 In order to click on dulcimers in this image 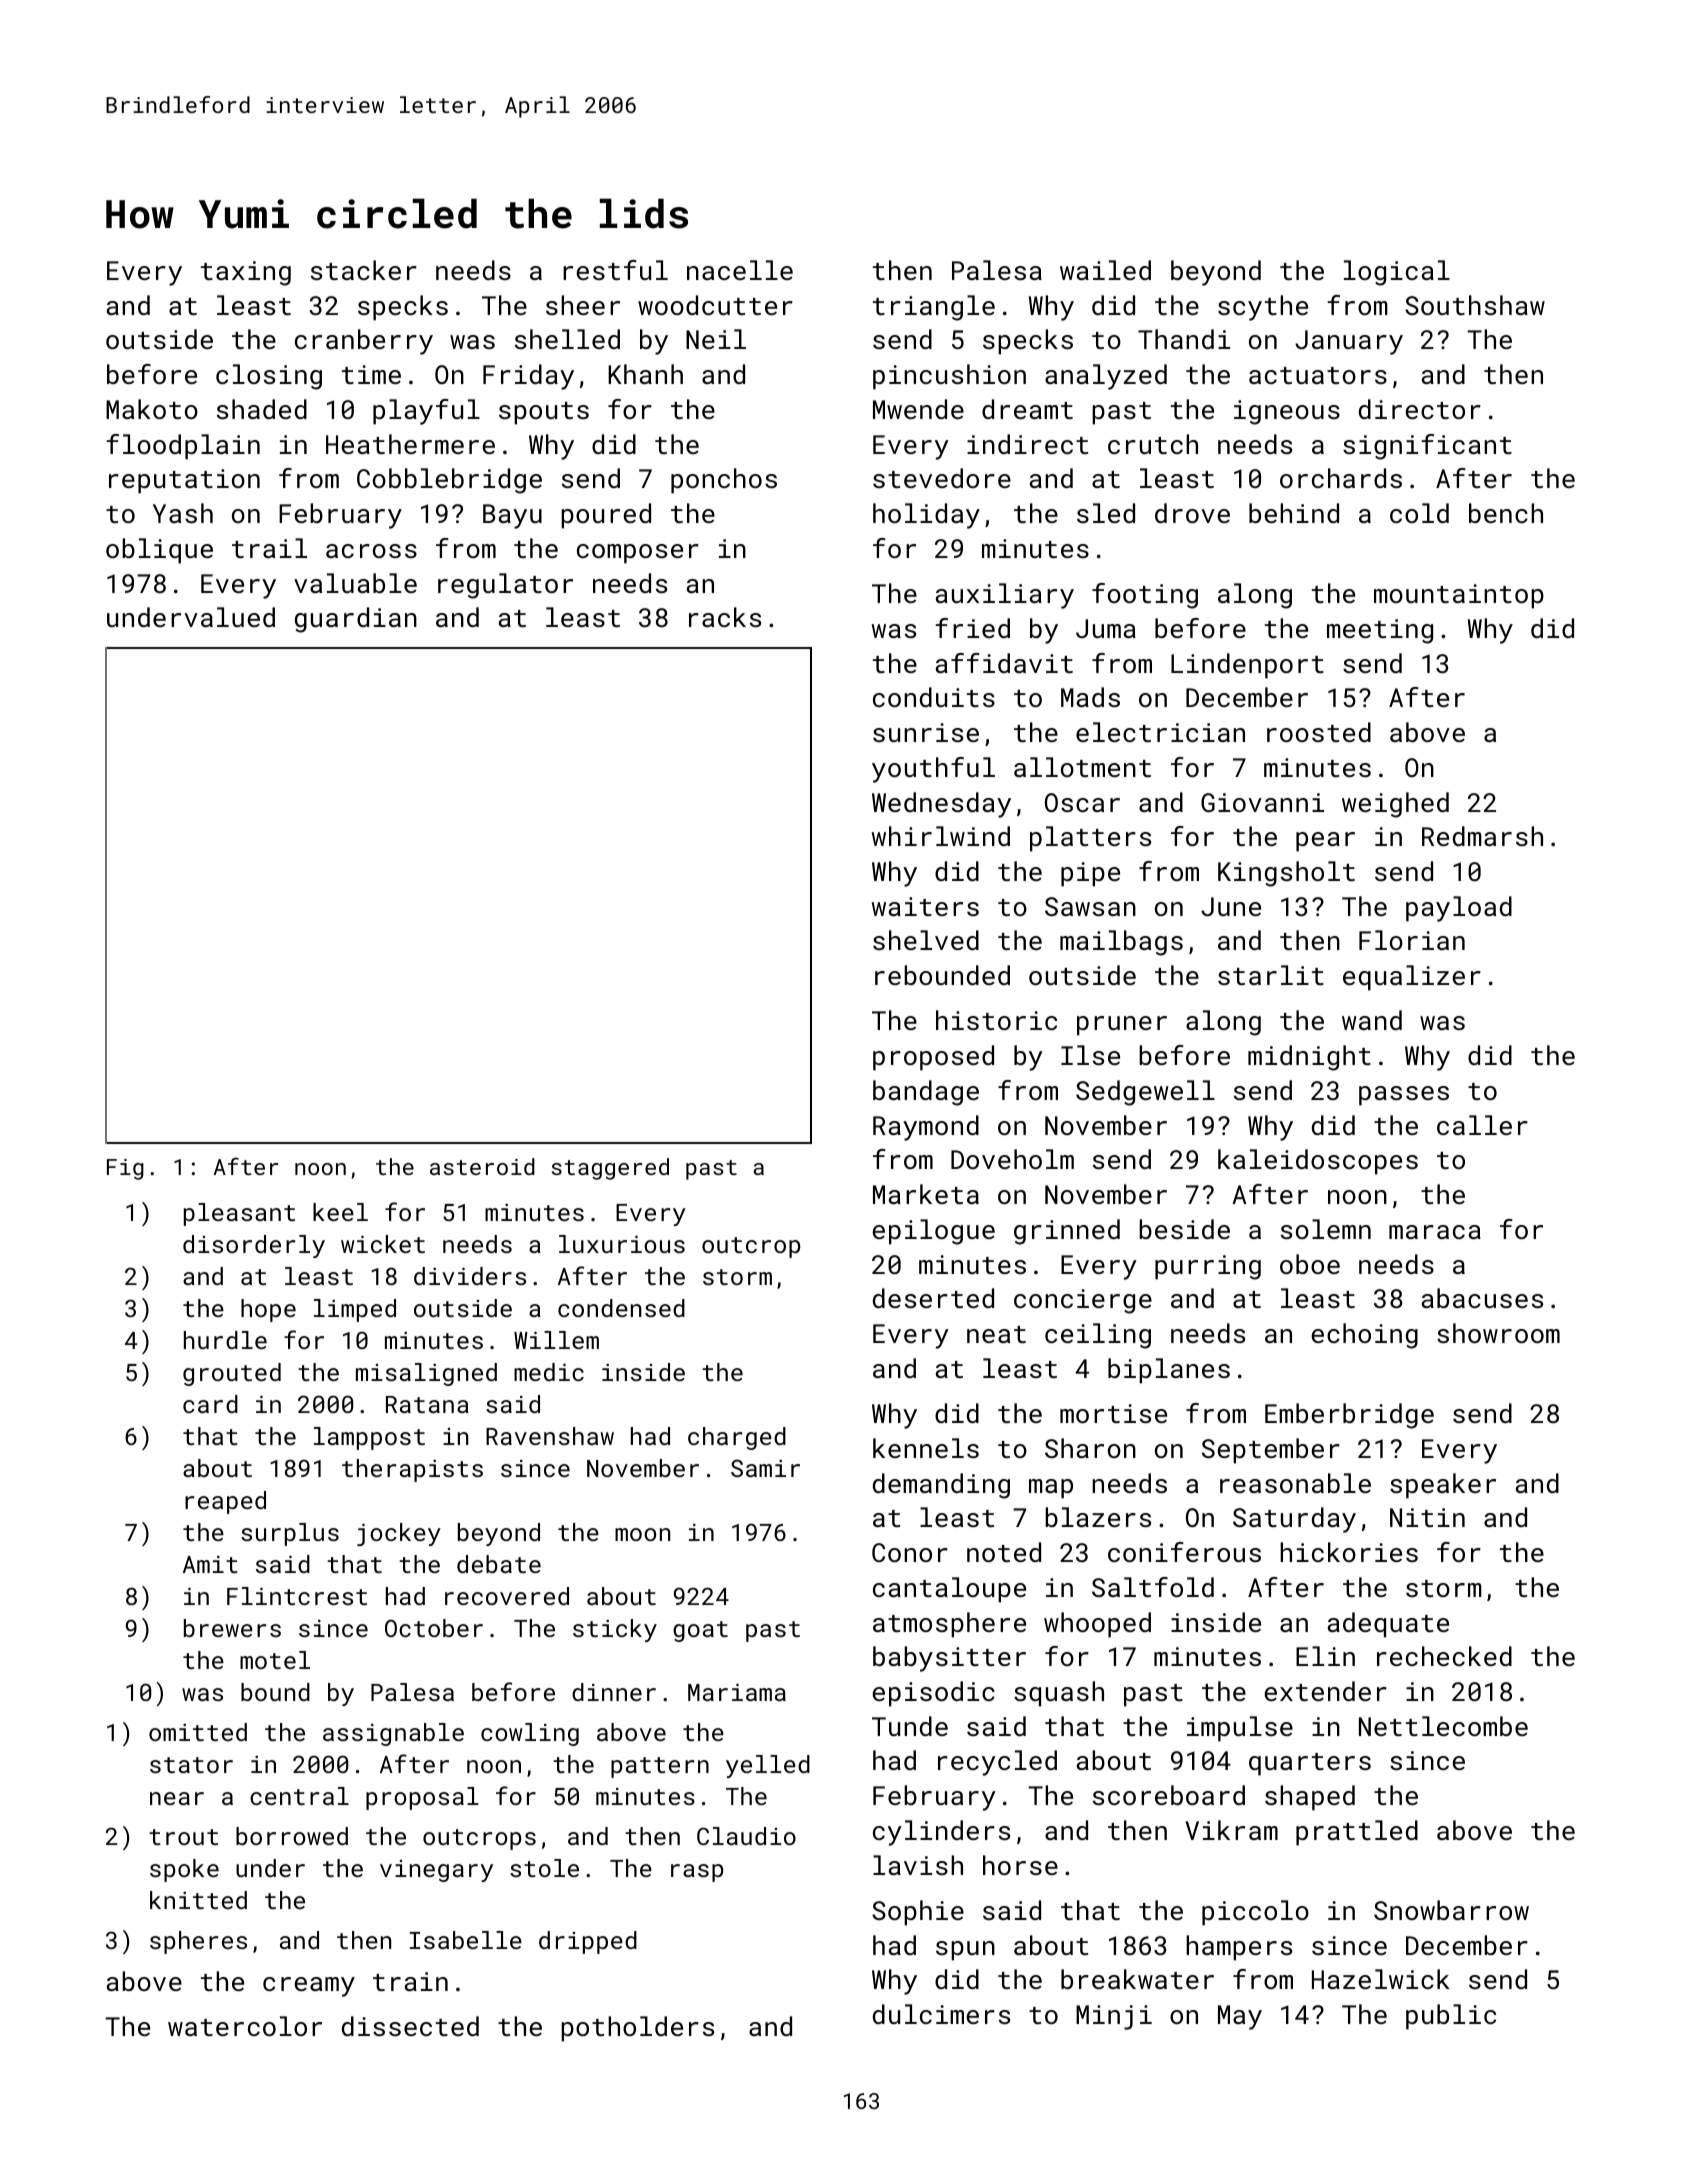, I will do `click(941, 2014)`.
